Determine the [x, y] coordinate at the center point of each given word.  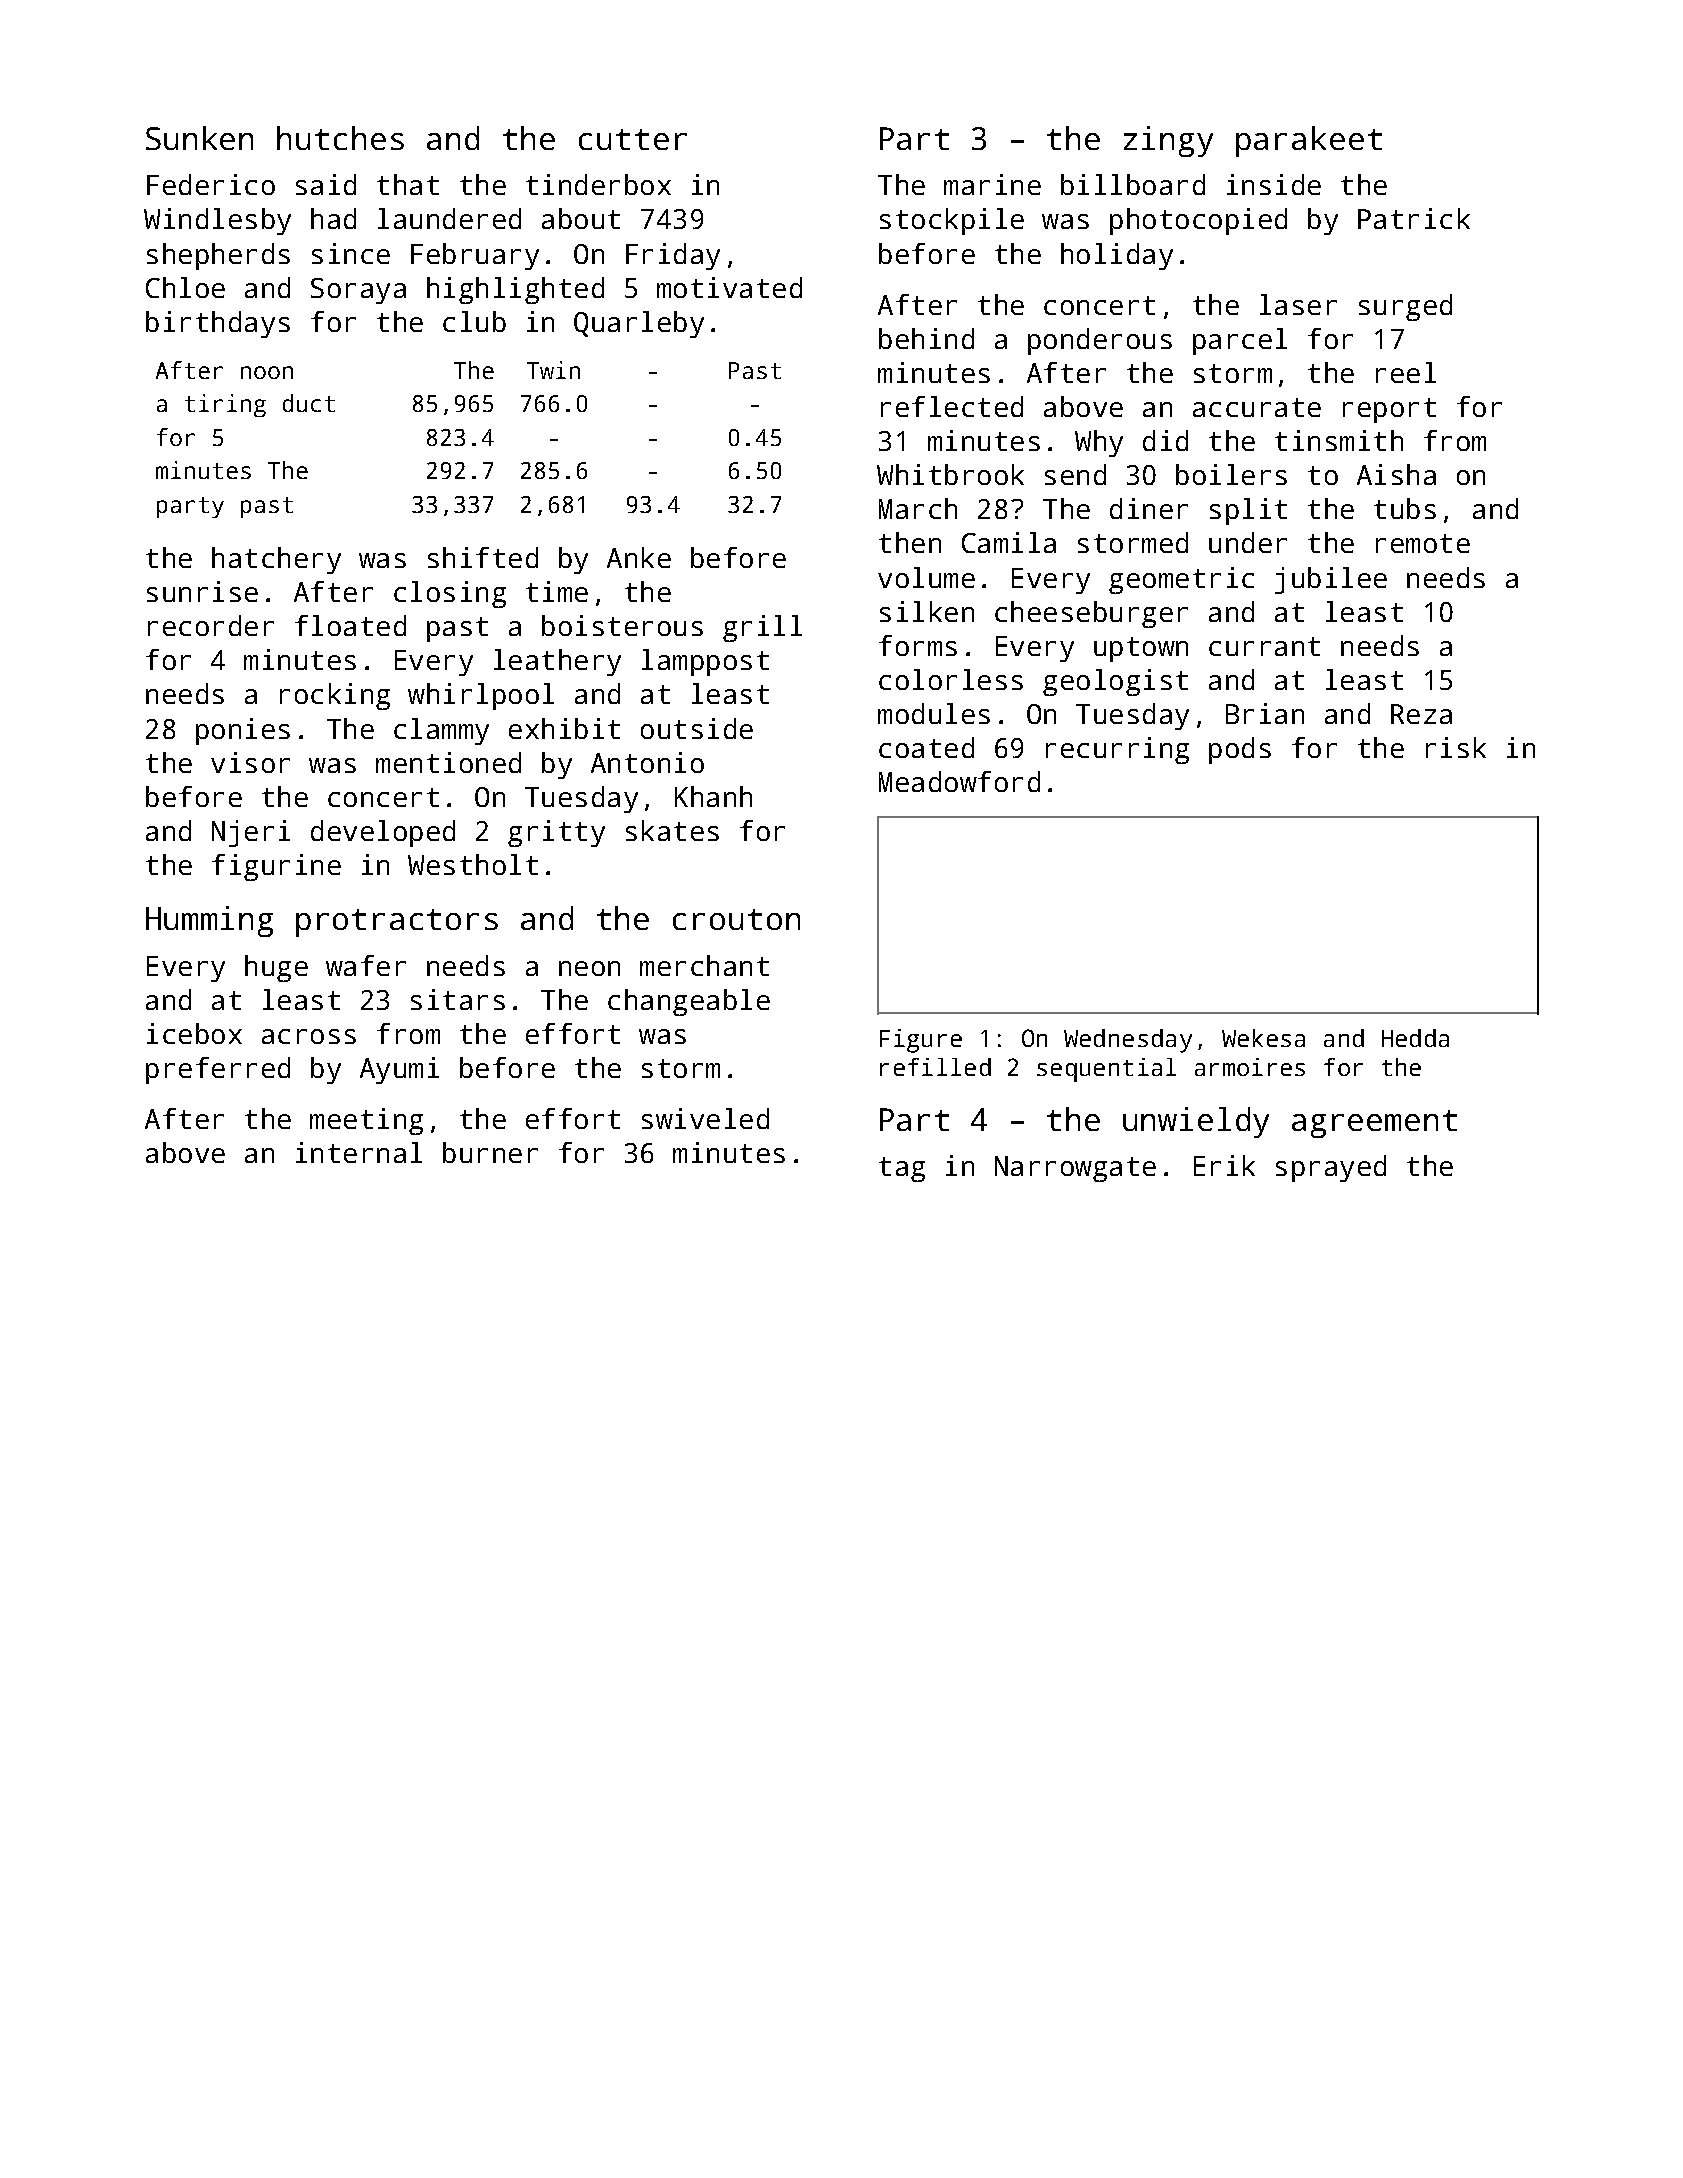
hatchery [276, 560]
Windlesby [217, 221]
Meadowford [959, 781]
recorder [211, 625]
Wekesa [1263, 1038]
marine [992, 184]
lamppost [705, 662]
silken [927, 611]
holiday [1117, 256]
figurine [276, 867]
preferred [218, 1070]
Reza [1421, 714]
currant [1264, 646]
